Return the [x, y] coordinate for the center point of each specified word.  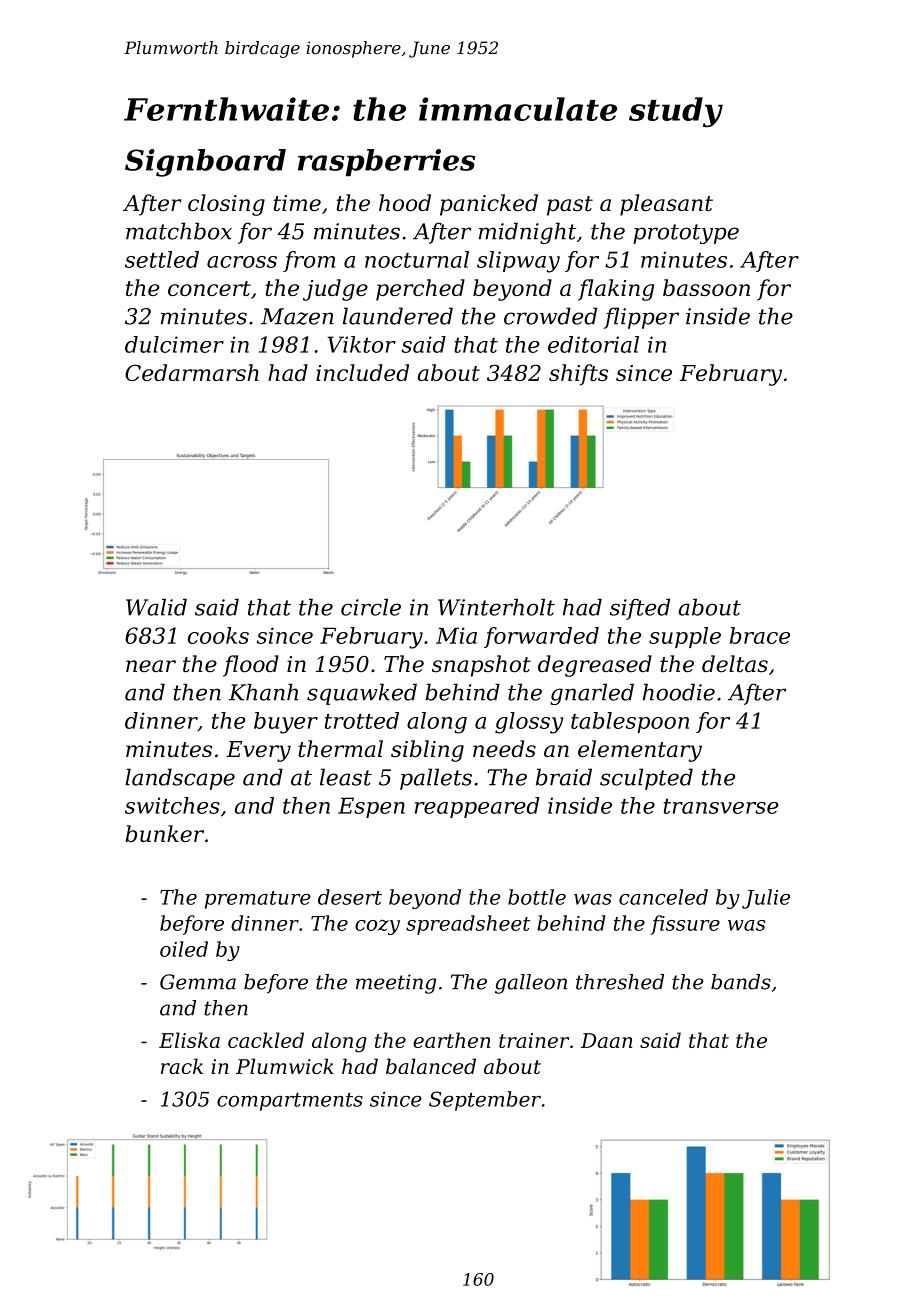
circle [371, 607]
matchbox [179, 231]
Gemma [198, 982]
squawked [362, 694]
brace [760, 635]
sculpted [646, 779]
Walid [156, 607]
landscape [180, 779]
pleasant [666, 205]
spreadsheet [468, 925]
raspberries [386, 162]
